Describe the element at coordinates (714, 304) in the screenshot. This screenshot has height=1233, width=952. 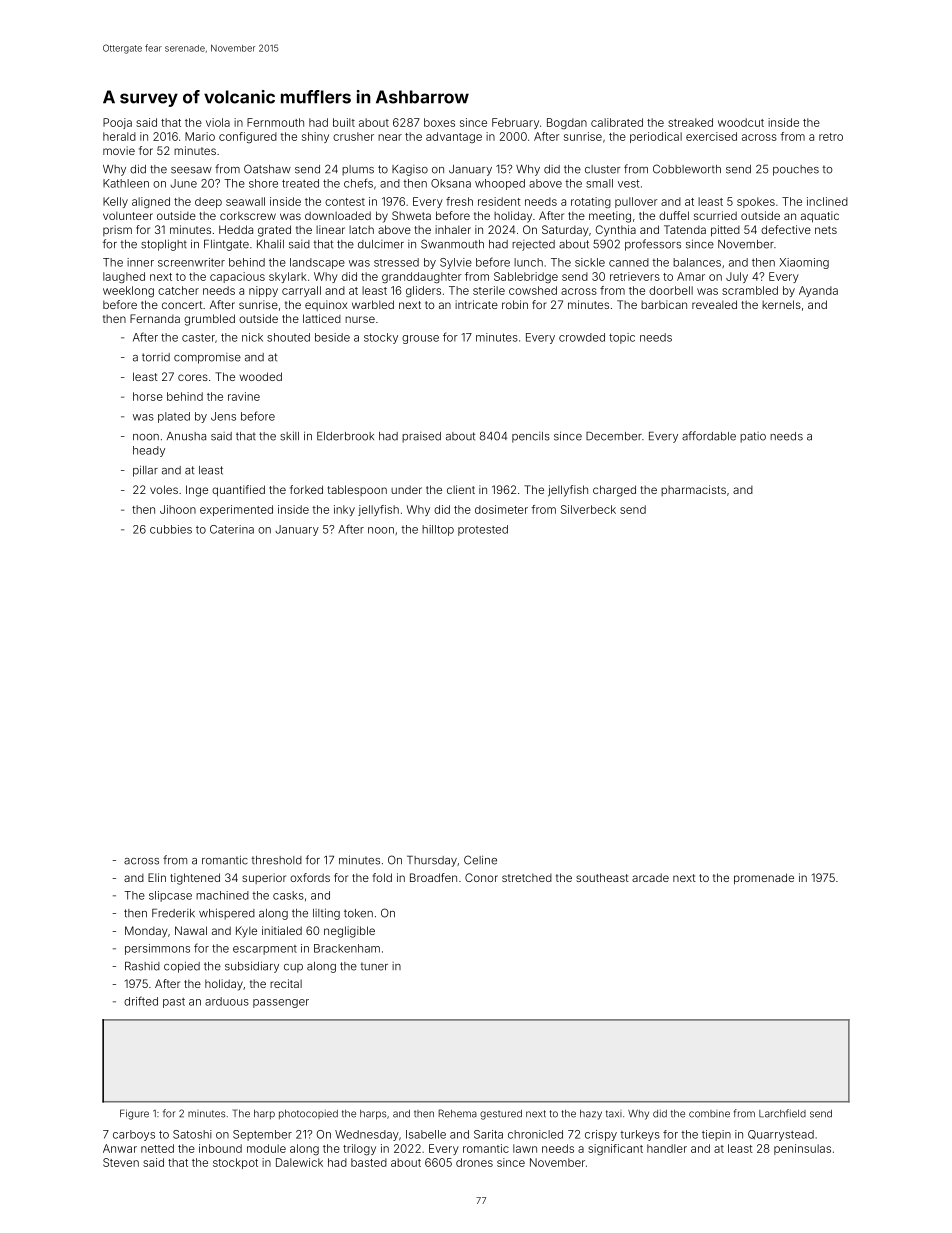
I see `revealed` at that location.
